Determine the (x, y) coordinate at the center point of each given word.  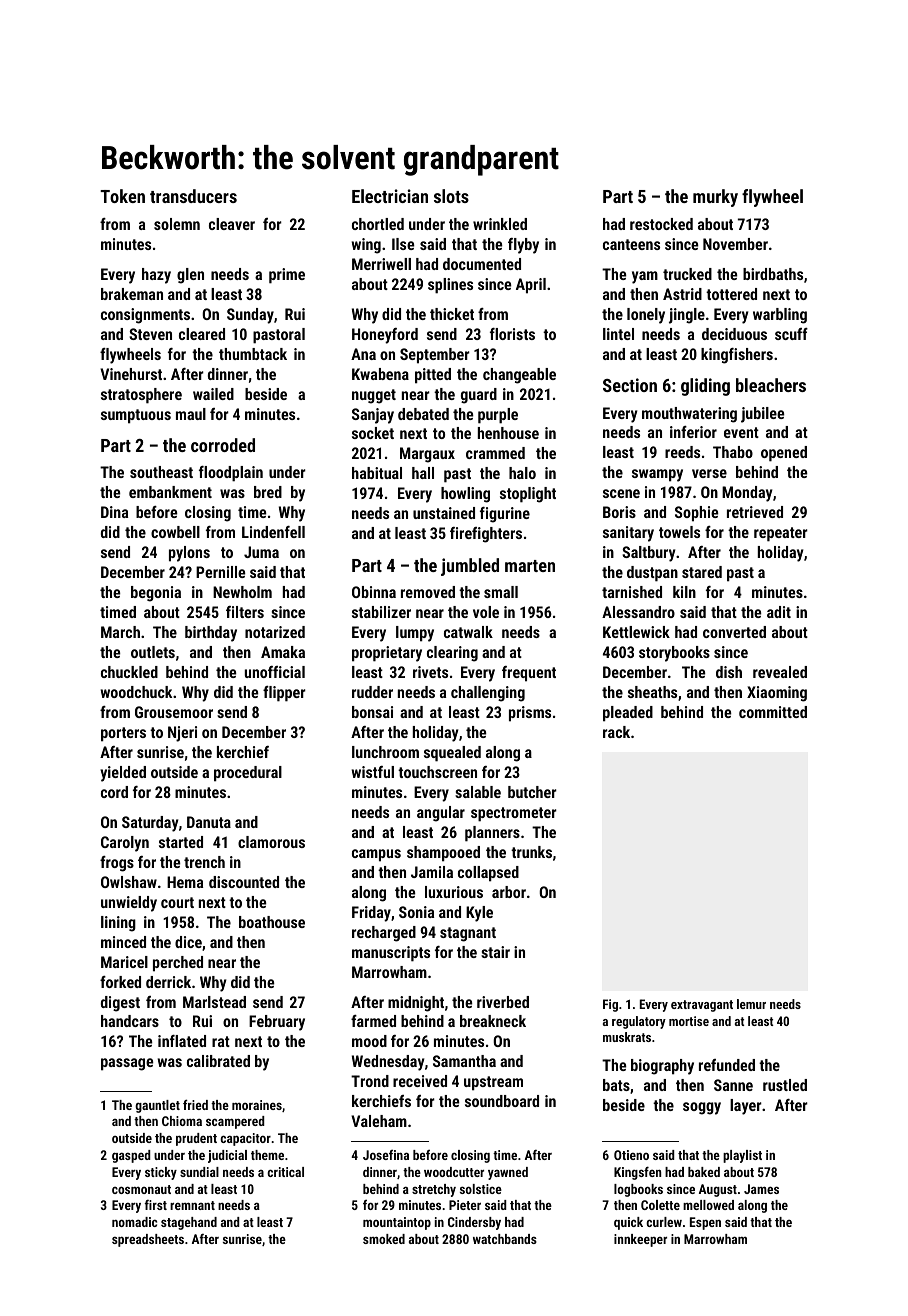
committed (773, 712)
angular (441, 814)
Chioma (182, 1121)
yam (645, 277)
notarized (275, 632)
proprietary (387, 654)
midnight (416, 1004)
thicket (452, 314)
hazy (156, 276)
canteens (631, 244)
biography (662, 1067)
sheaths (652, 692)
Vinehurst (131, 374)
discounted (244, 882)
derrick (168, 982)
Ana (363, 354)
